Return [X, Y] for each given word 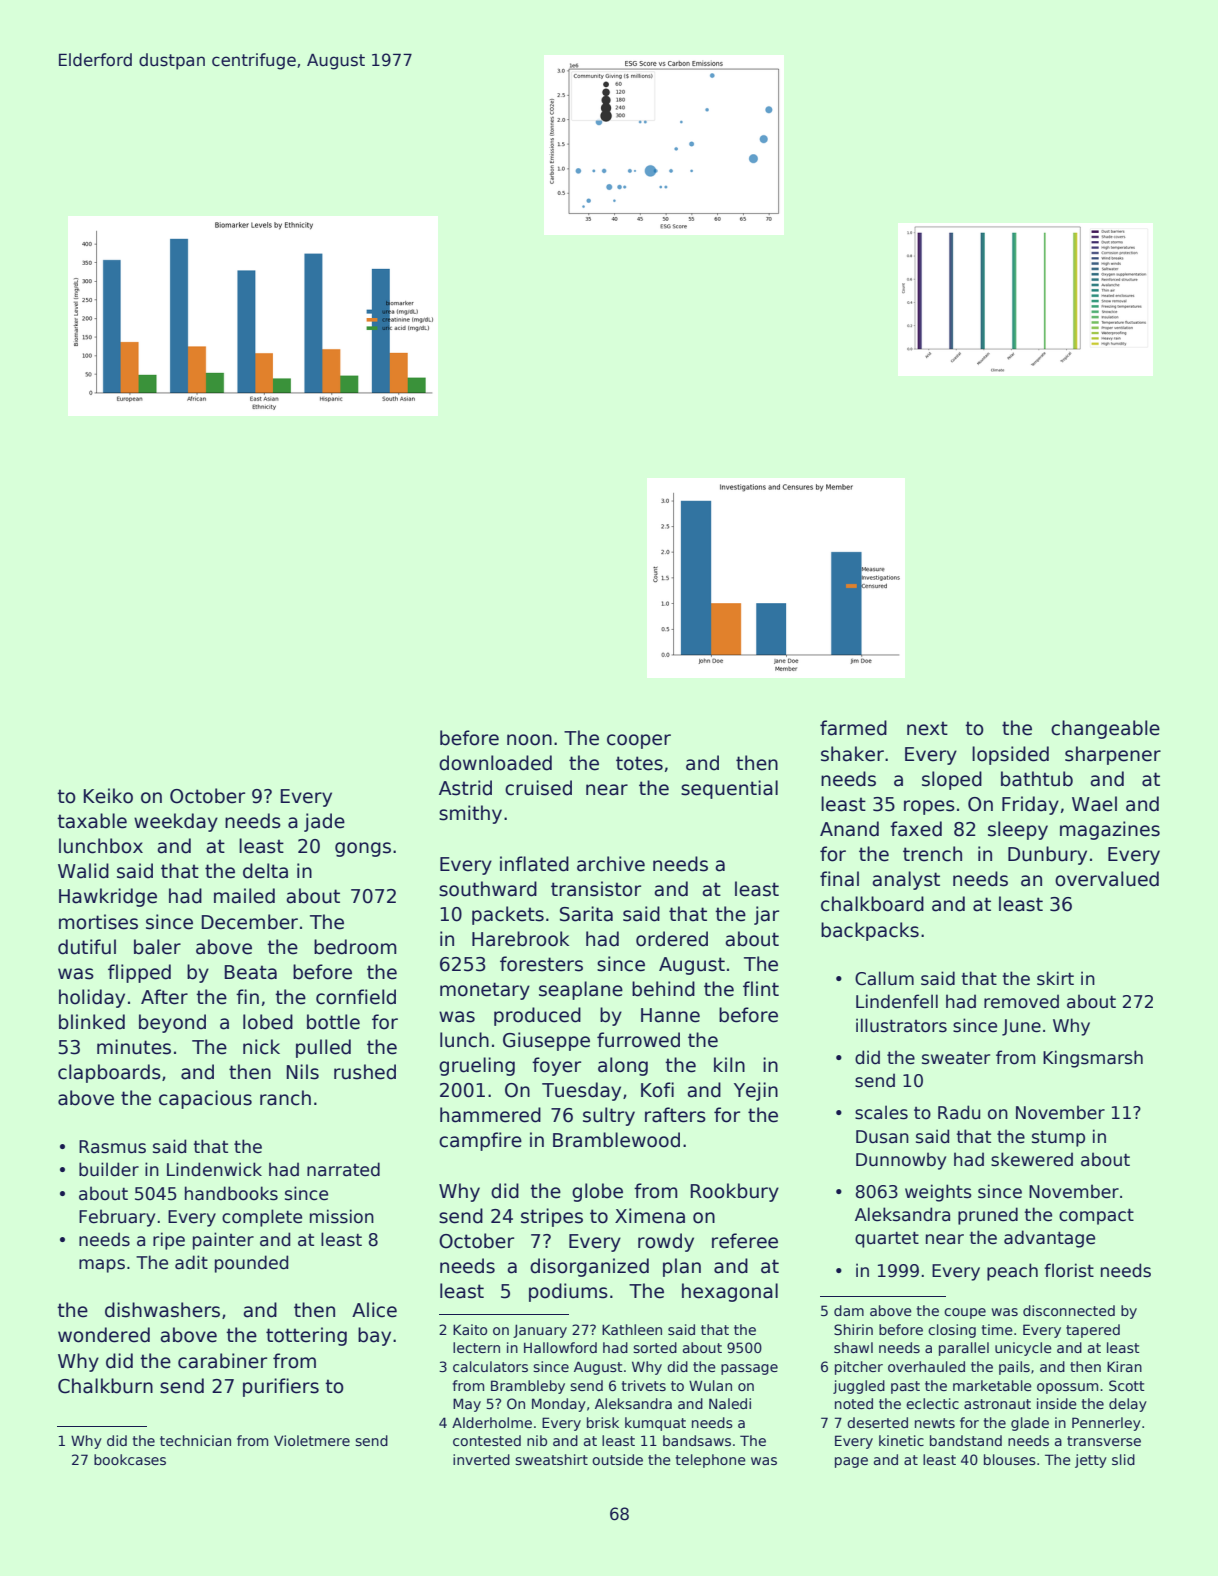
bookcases [130, 1459]
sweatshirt [551, 1459]
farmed [853, 728]
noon [529, 740]
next [927, 728]
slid [1123, 1459]
